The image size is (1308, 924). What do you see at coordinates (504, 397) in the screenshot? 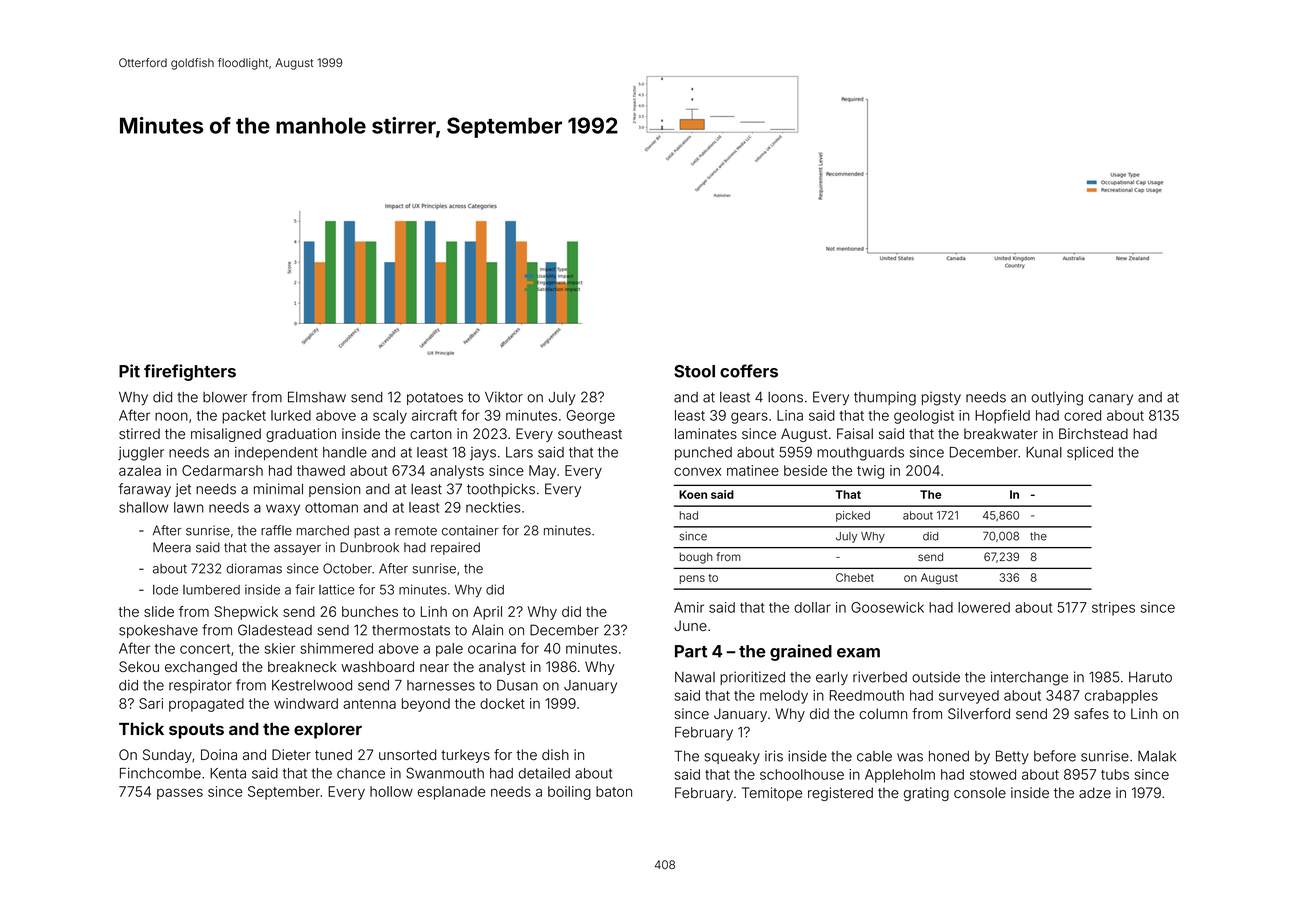
I see `Viktor` at bounding box center [504, 397].
